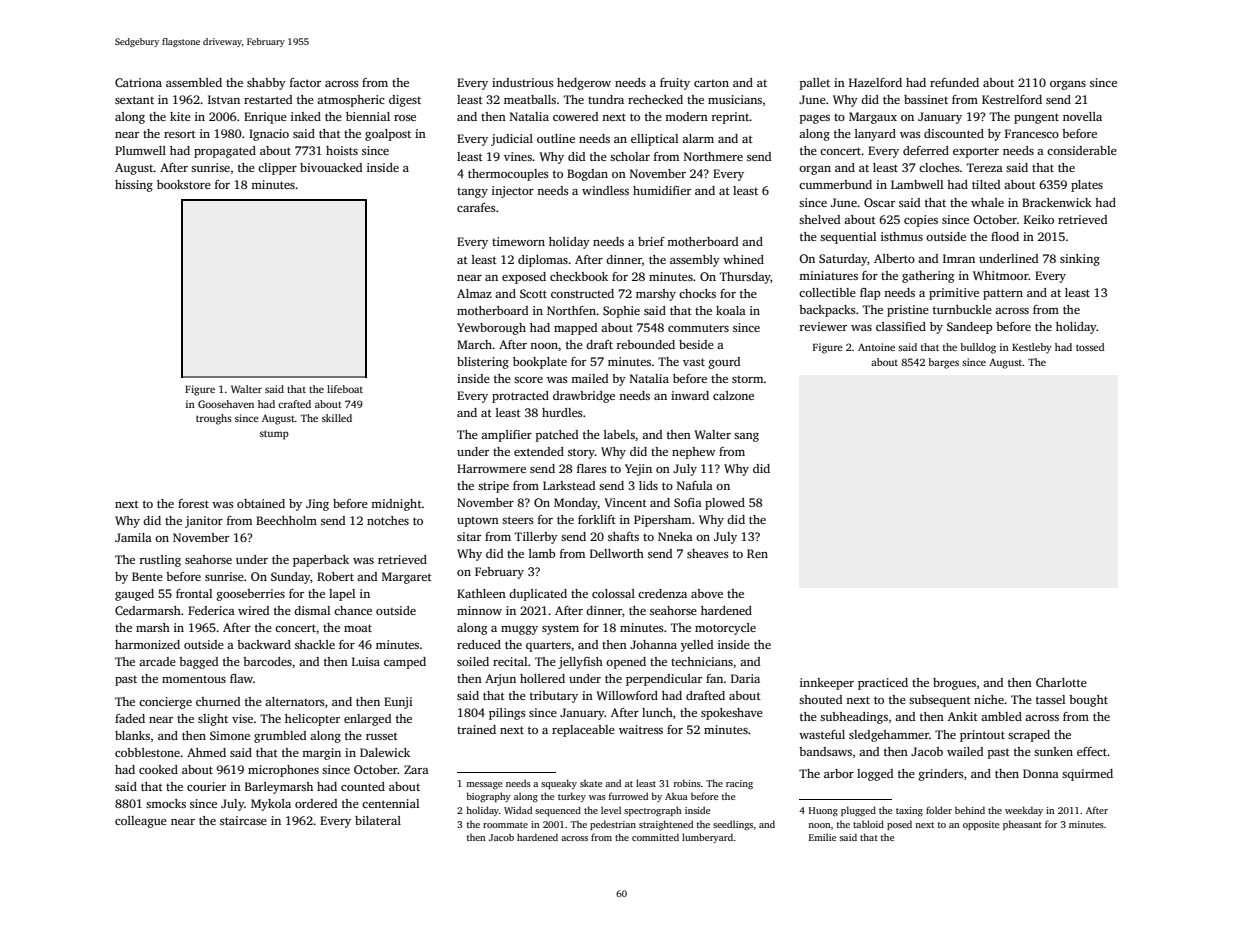  I want to click on barges, so click(943, 363).
